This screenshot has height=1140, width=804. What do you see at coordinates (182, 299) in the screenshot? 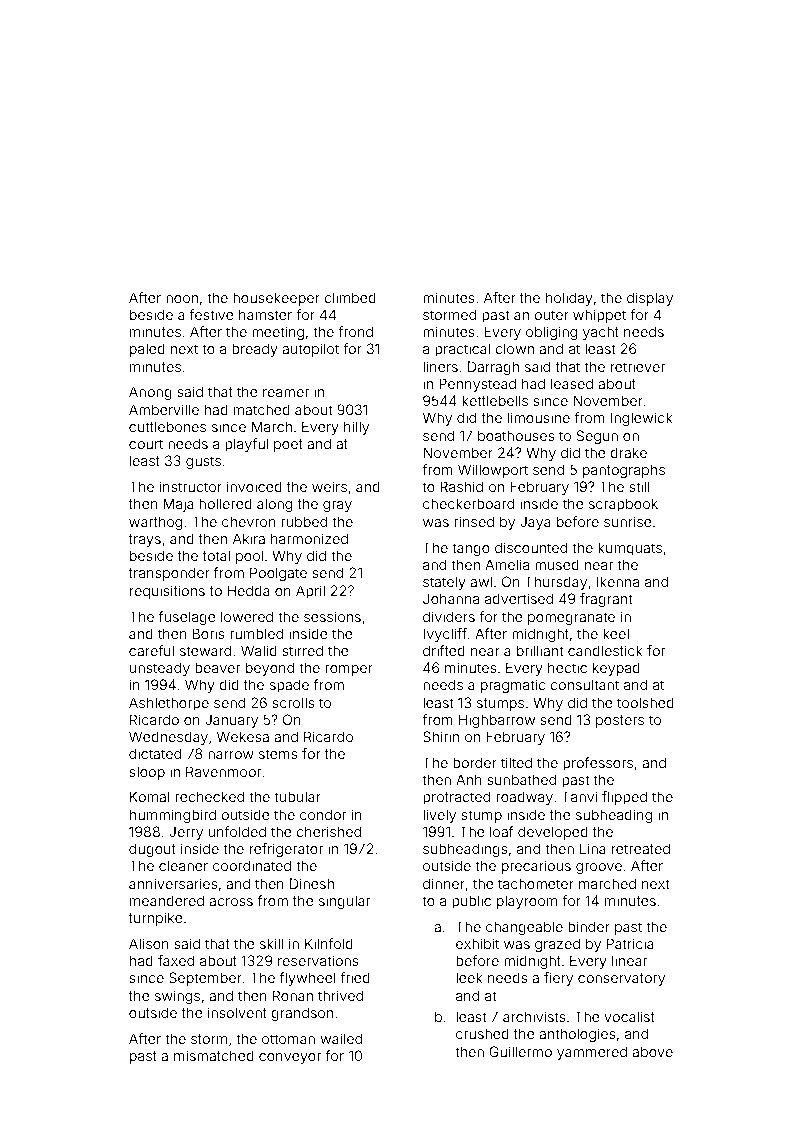
I see `noon` at bounding box center [182, 299].
